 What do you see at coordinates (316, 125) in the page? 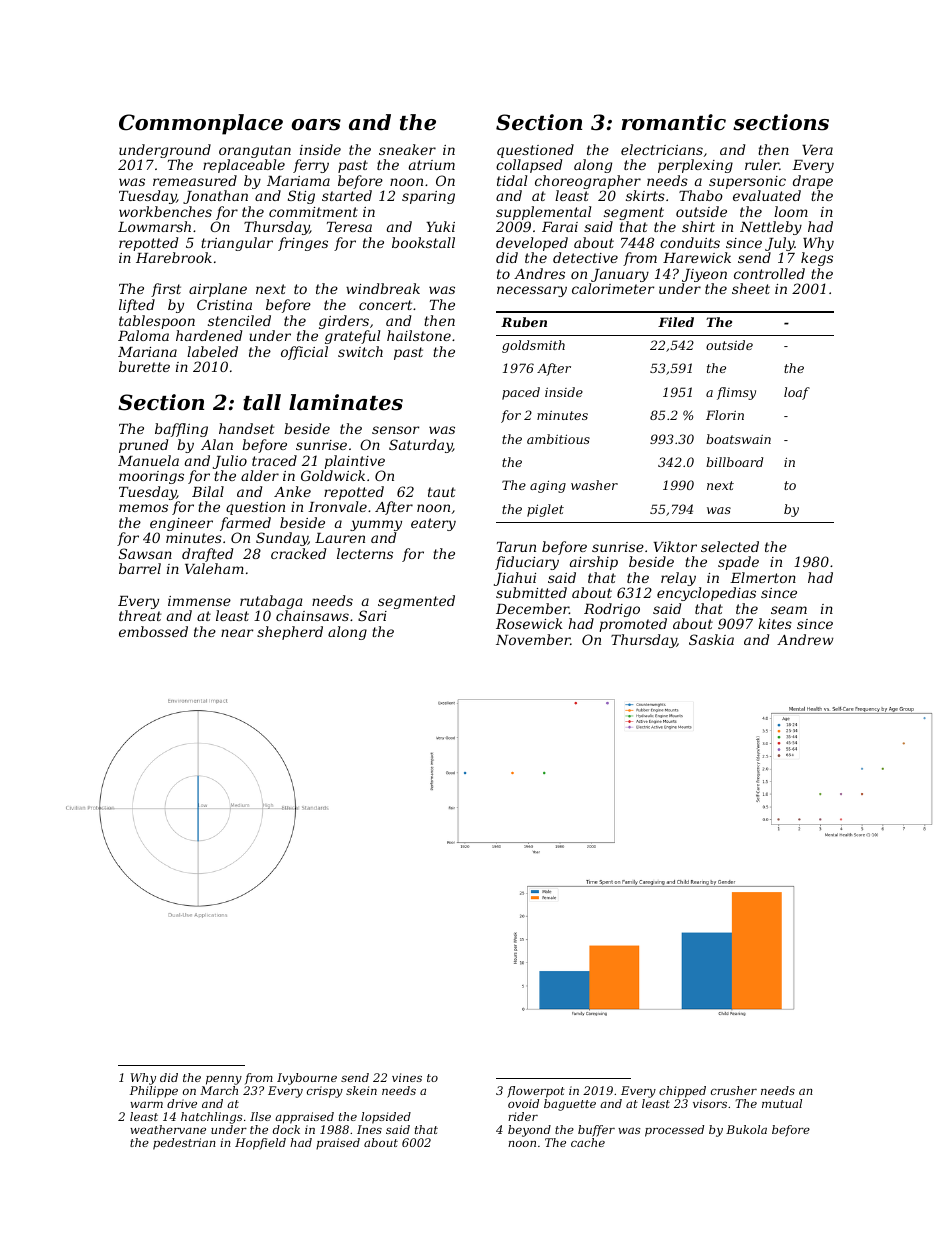
I see `oars` at bounding box center [316, 125].
